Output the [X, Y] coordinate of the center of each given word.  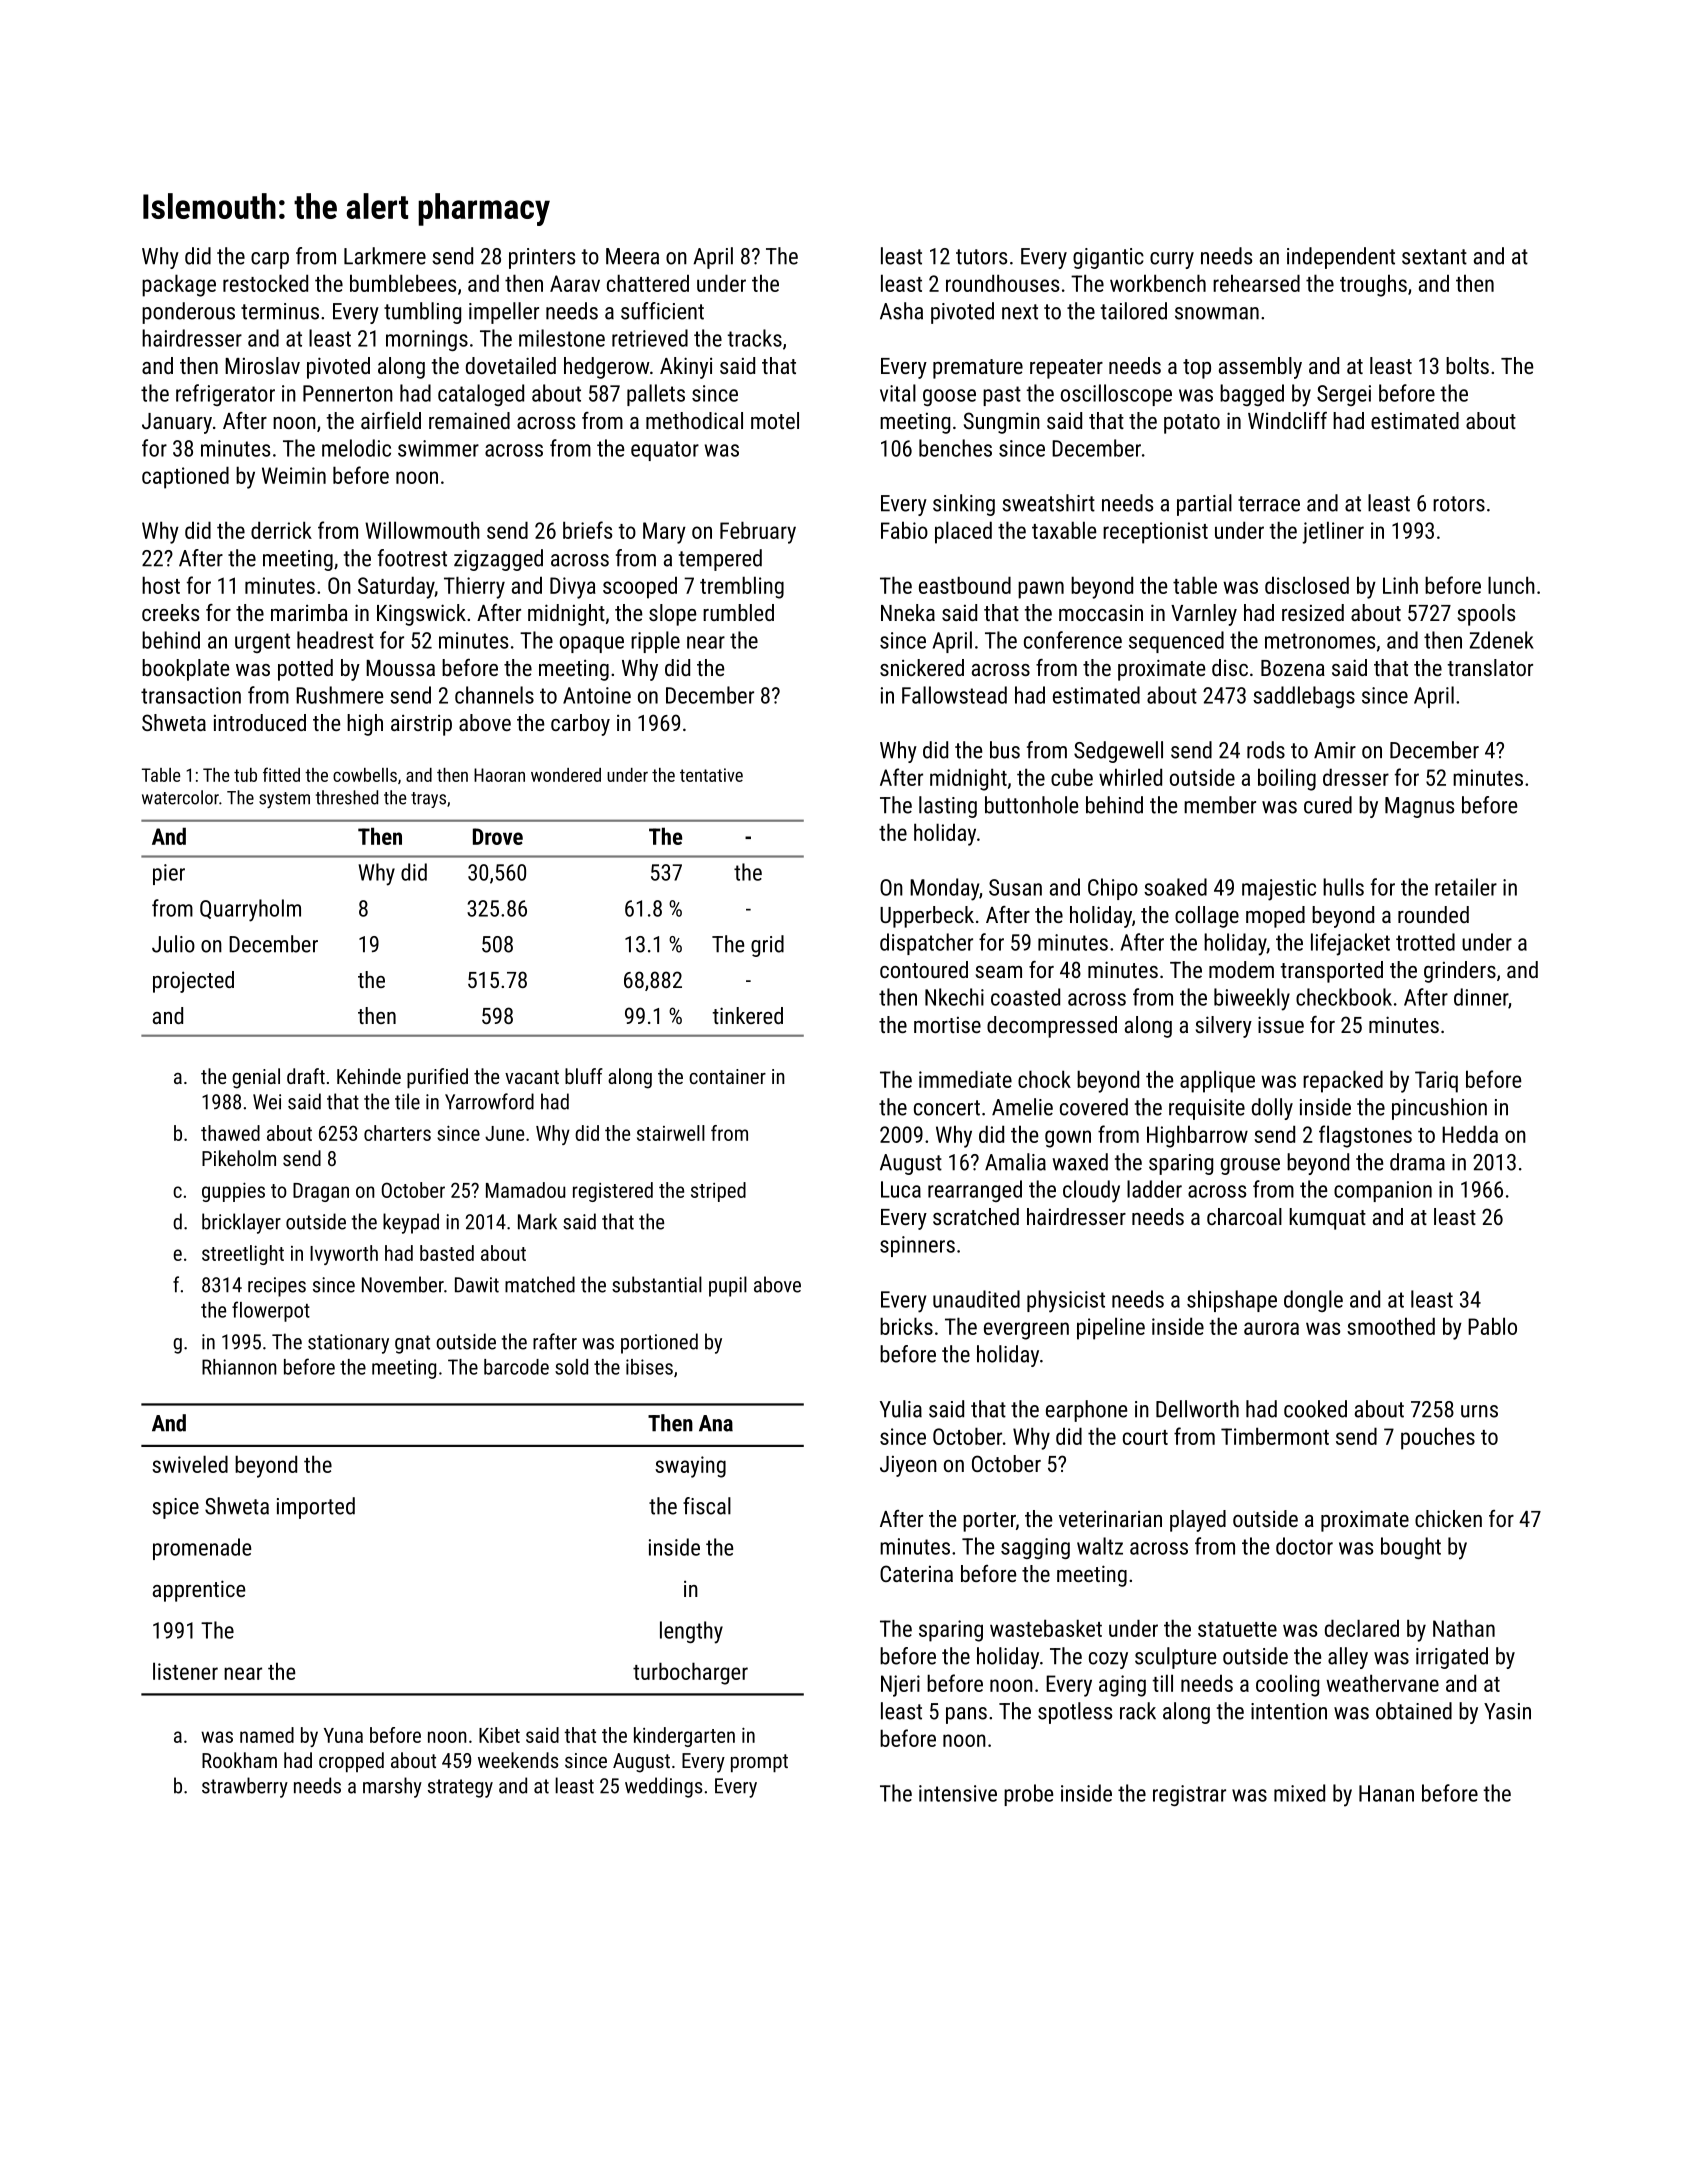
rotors [1459, 504]
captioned [185, 477]
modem [1241, 969]
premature [978, 369]
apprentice [199, 1591]
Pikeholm [239, 1158]
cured [1328, 805]
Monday [944, 889]
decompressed [1052, 1027]
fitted [281, 774]
